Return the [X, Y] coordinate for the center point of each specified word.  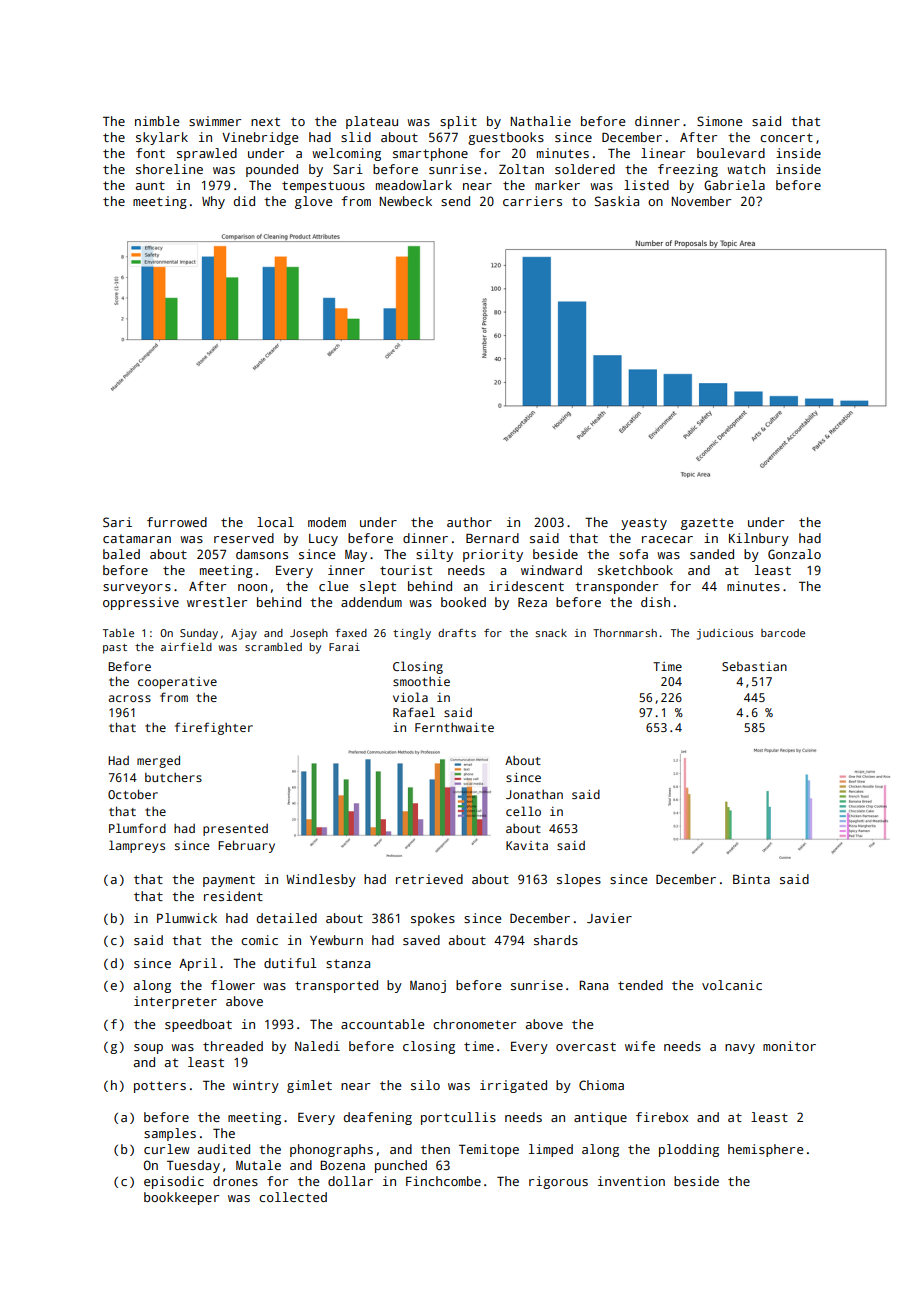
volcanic [732, 985]
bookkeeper [181, 1198]
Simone [719, 121]
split [458, 122]
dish [655, 602]
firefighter [214, 728]
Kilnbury [759, 539]
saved [421, 940]
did [244, 201]
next [265, 121]
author [469, 522]
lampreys [137, 846]
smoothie [421, 681]
